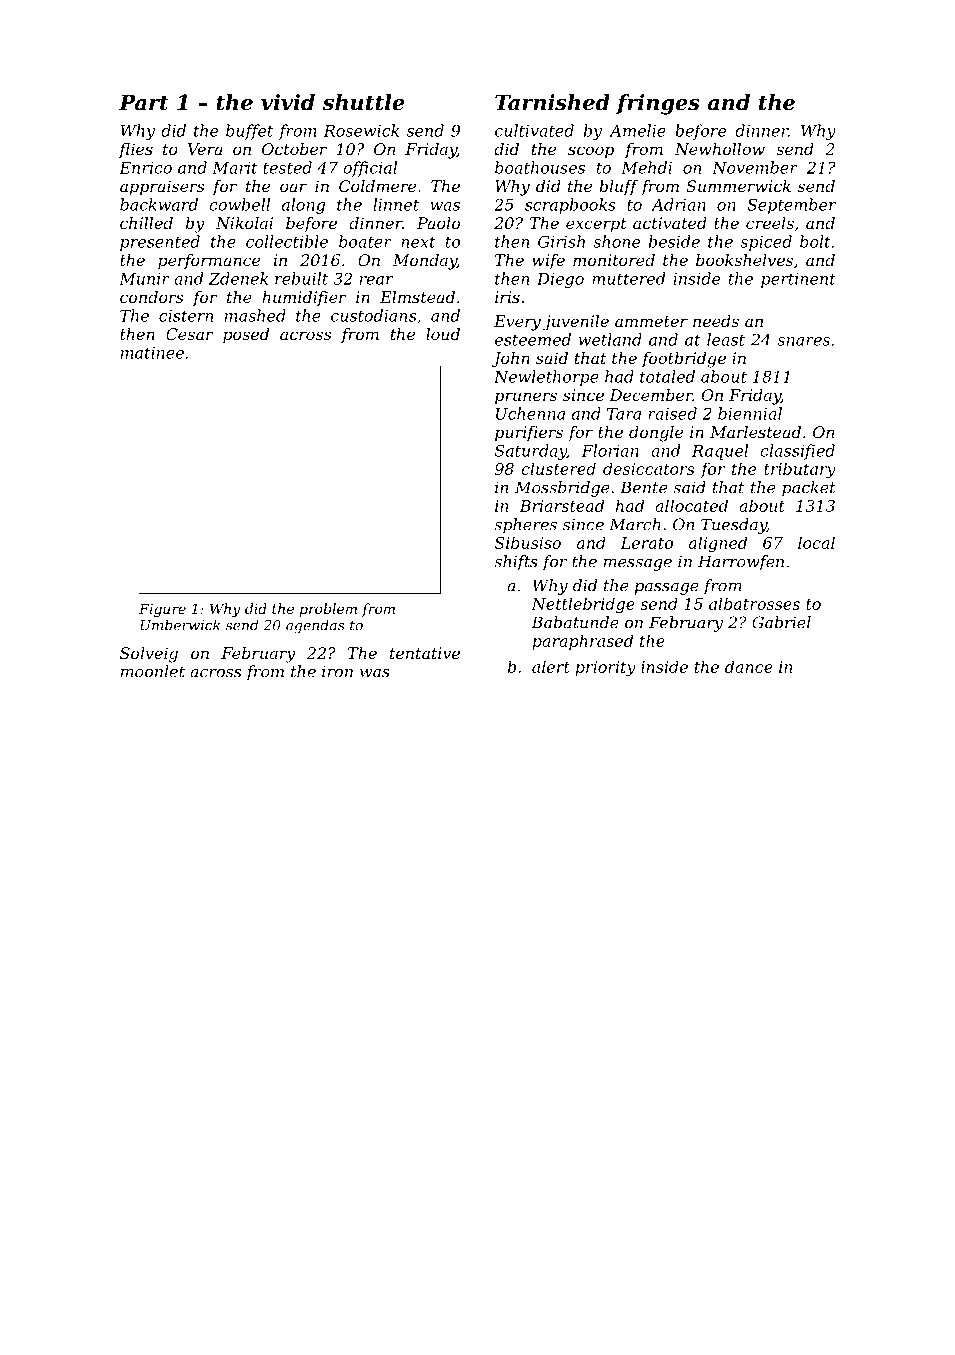 This document has width=955, height=1355. I want to click on vivid, so click(288, 102).
